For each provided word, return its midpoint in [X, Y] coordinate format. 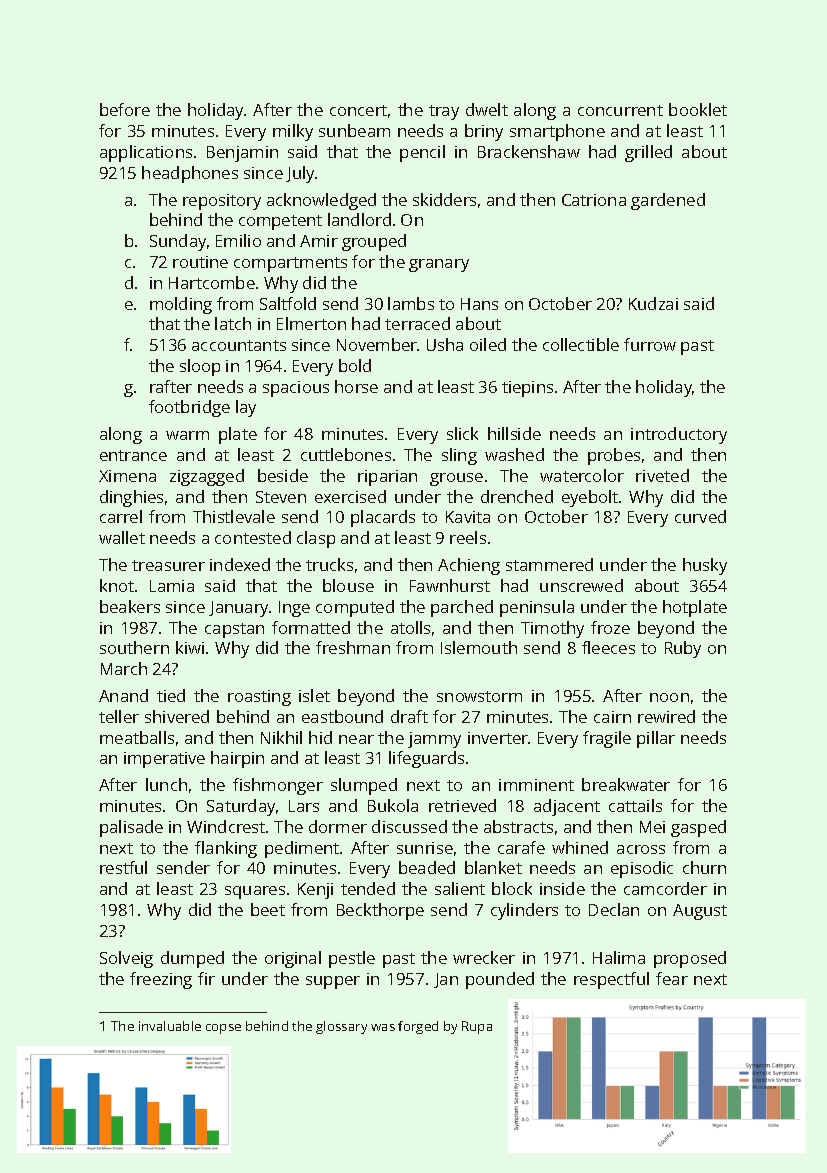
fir [206, 978]
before [125, 109]
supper [333, 982]
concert [358, 110]
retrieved [462, 805]
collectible [581, 344]
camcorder [665, 888]
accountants [239, 345]
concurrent [620, 110]
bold [355, 365]
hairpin [237, 759]
